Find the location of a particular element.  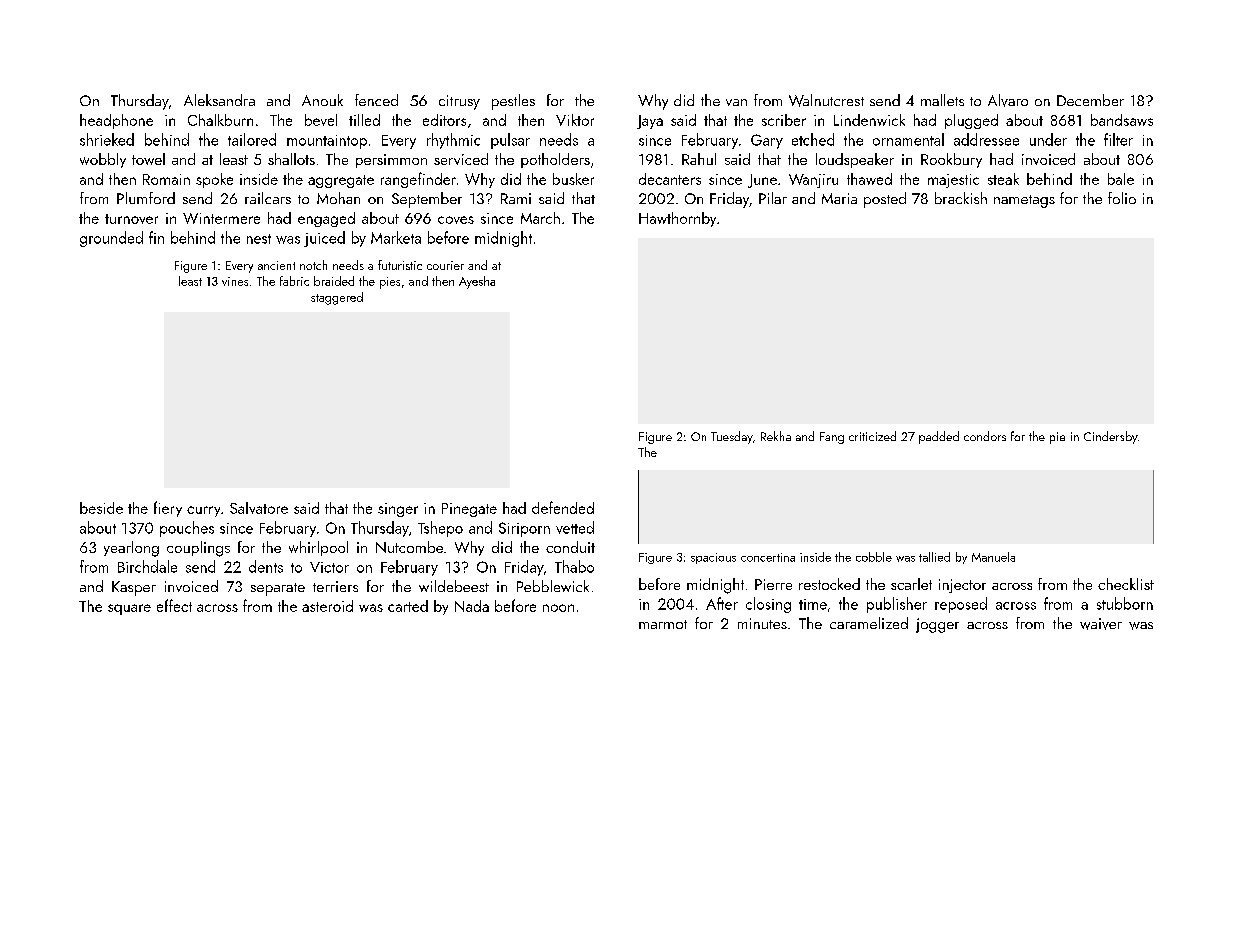

Cindersby is located at coordinates (1111, 437).
